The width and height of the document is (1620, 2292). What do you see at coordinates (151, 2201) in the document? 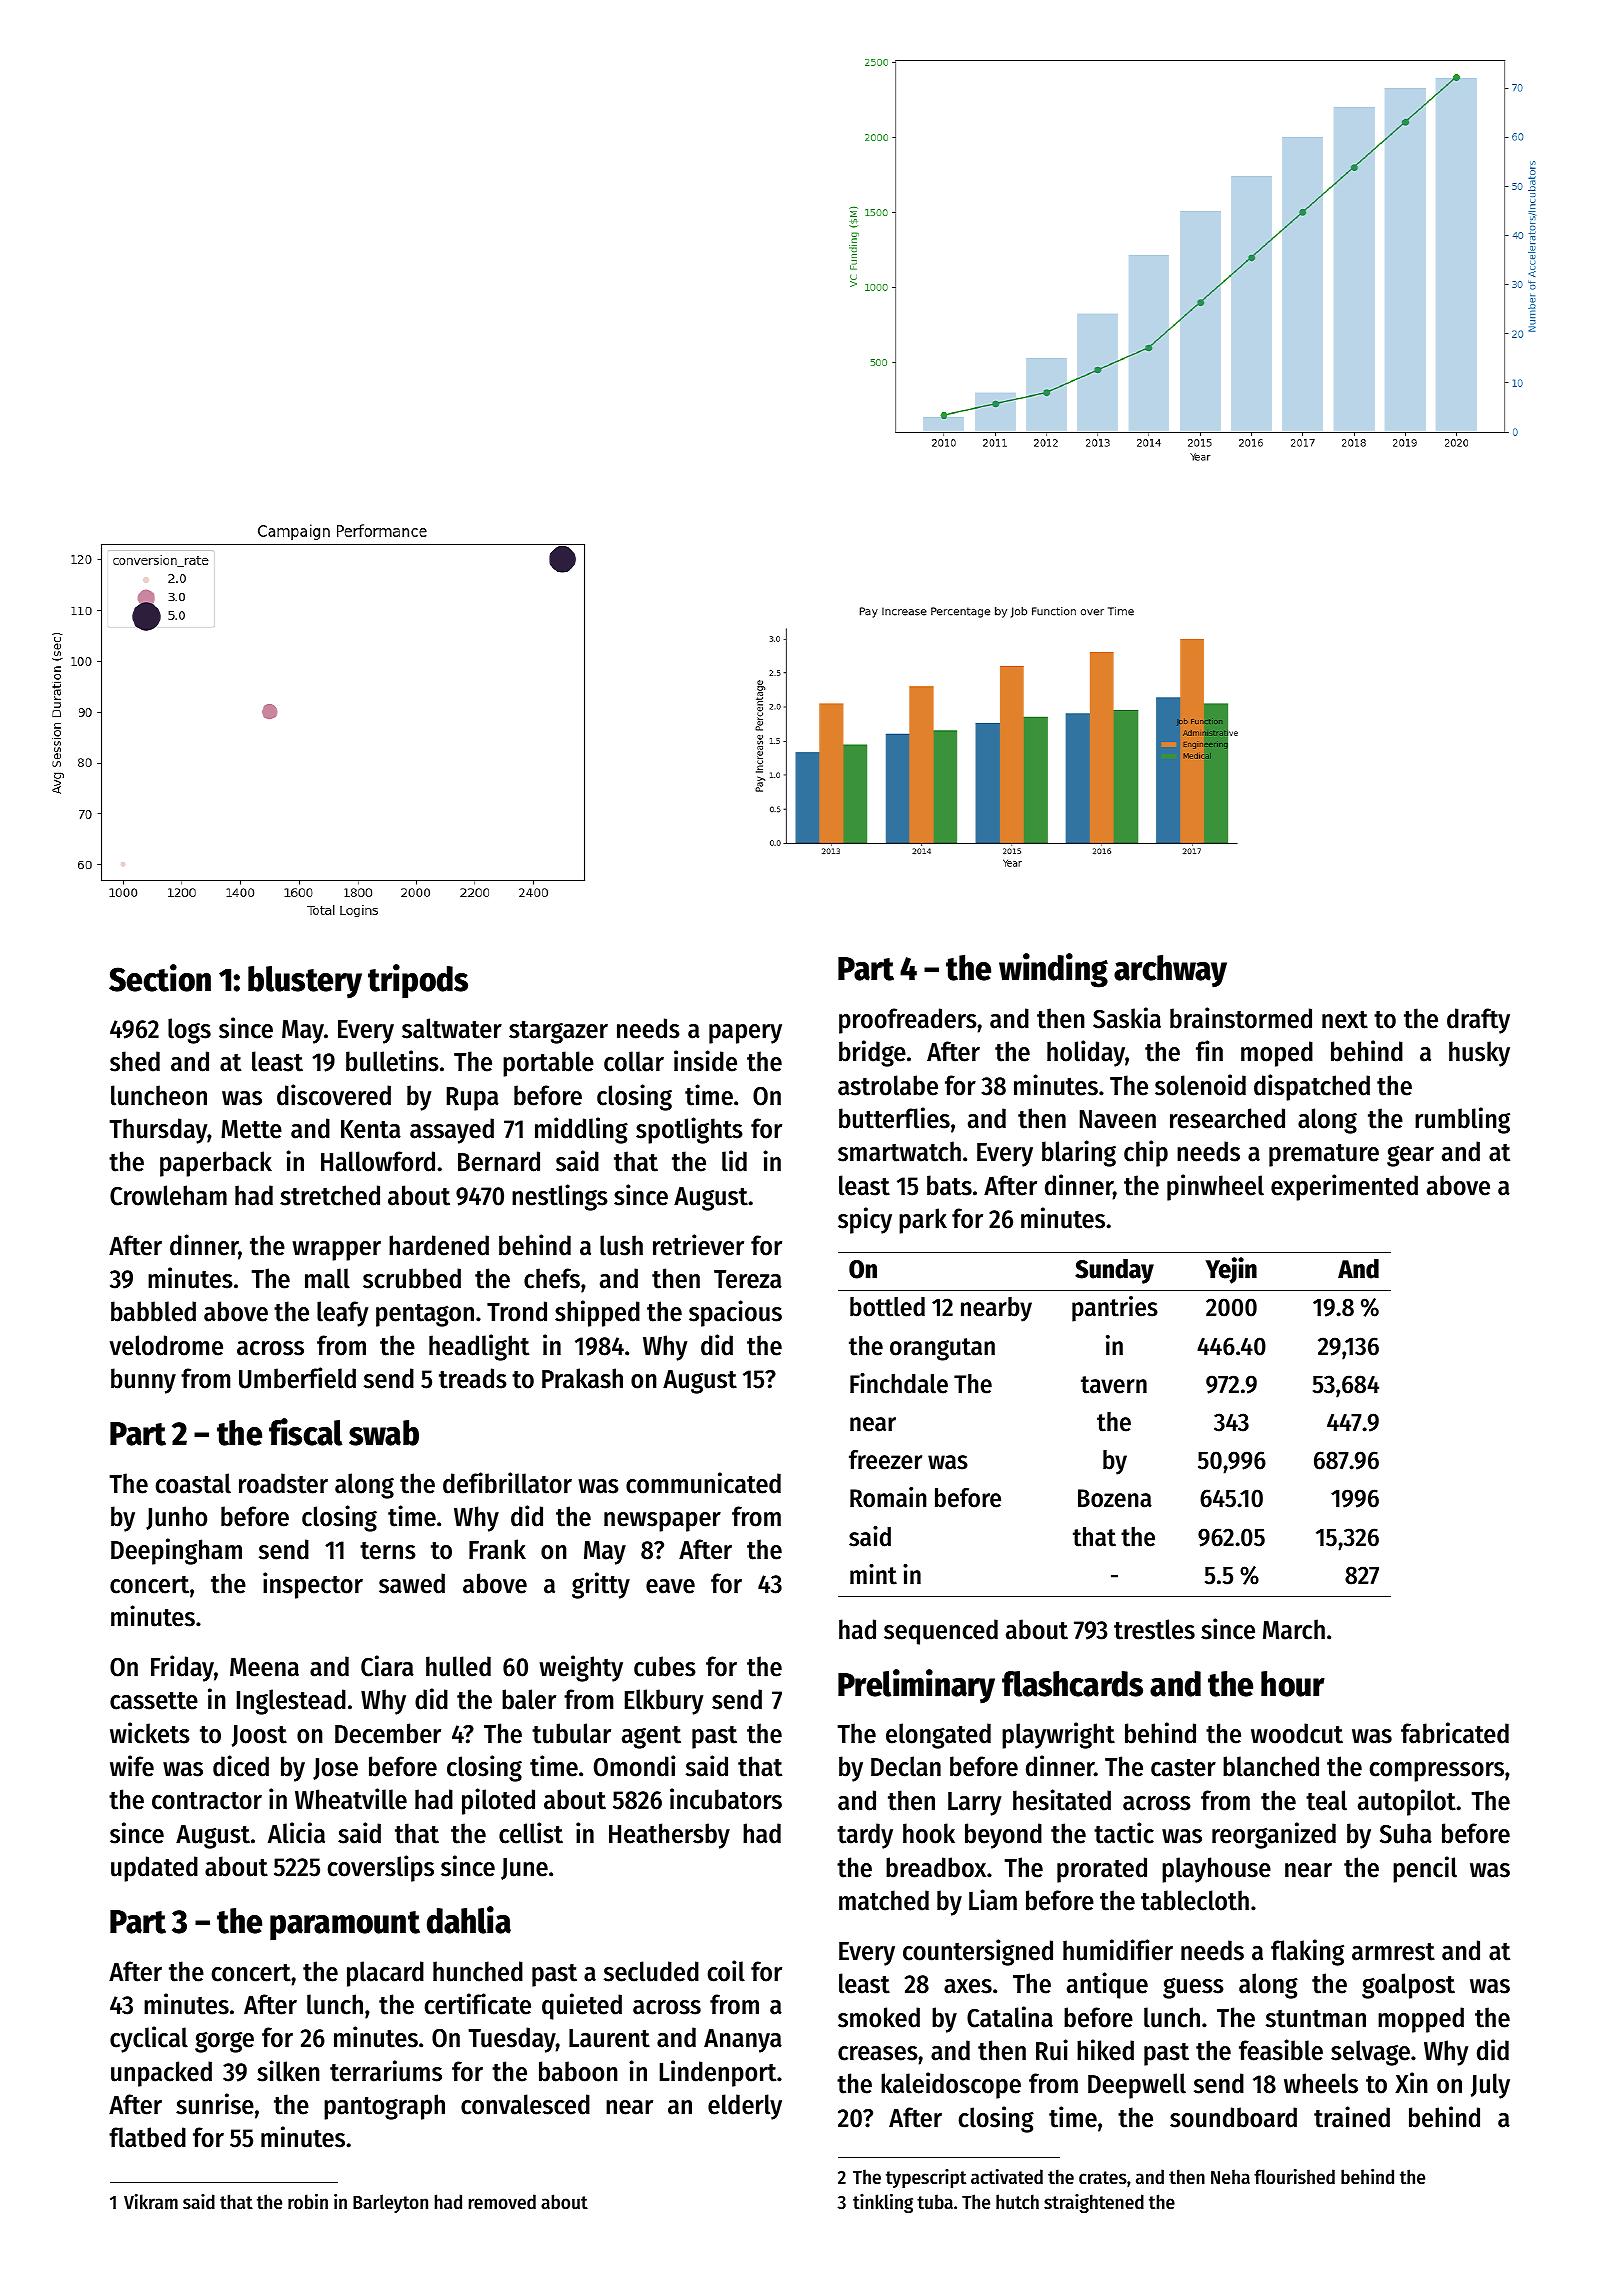
I see `Vikram` at bounding box center [151, 2201].
